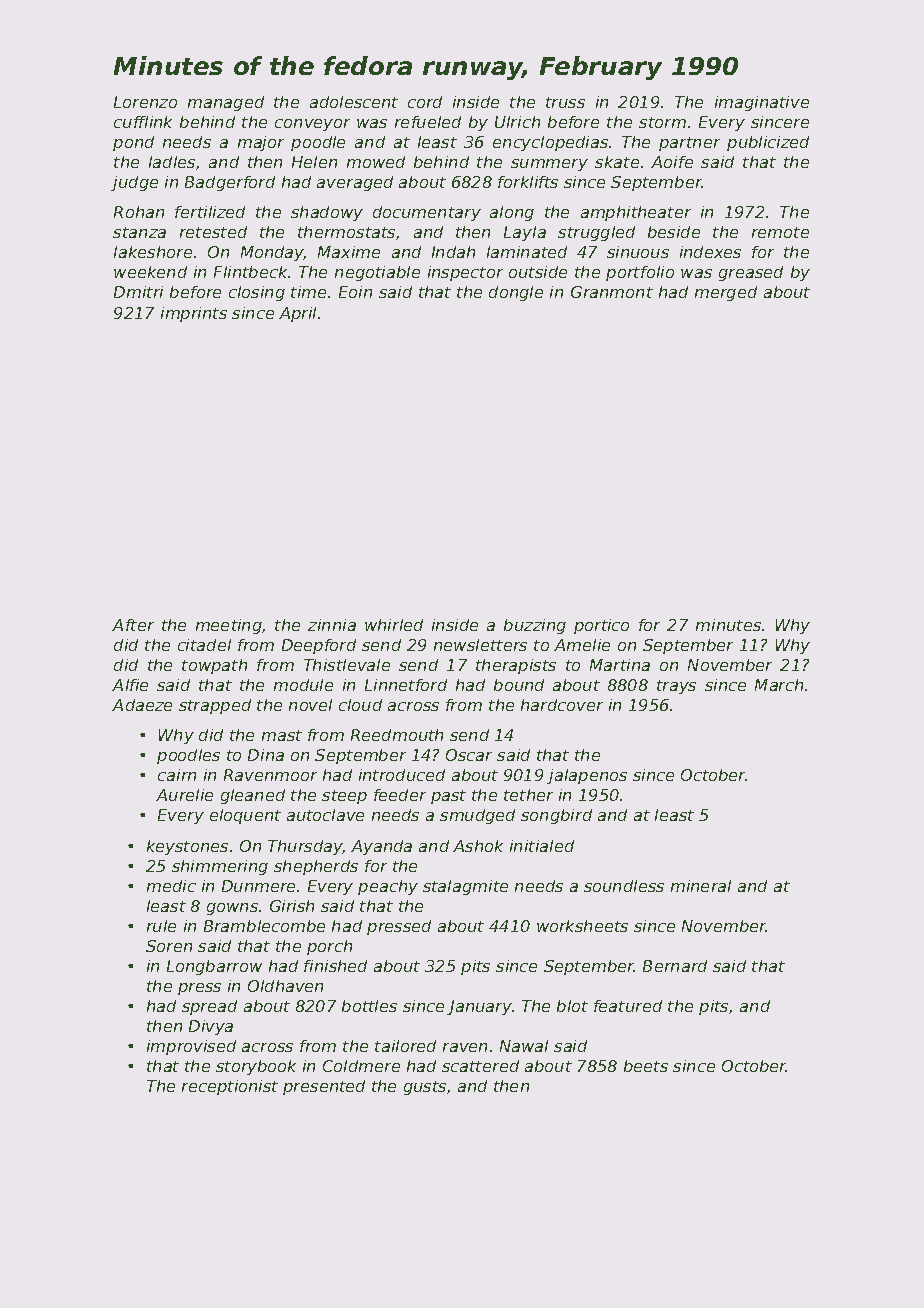 The image size is (924, 1308). What do you see at coordinates (191, 1047) in the screenshot?
I see `improvised` at bounding box center [191, 1047].
